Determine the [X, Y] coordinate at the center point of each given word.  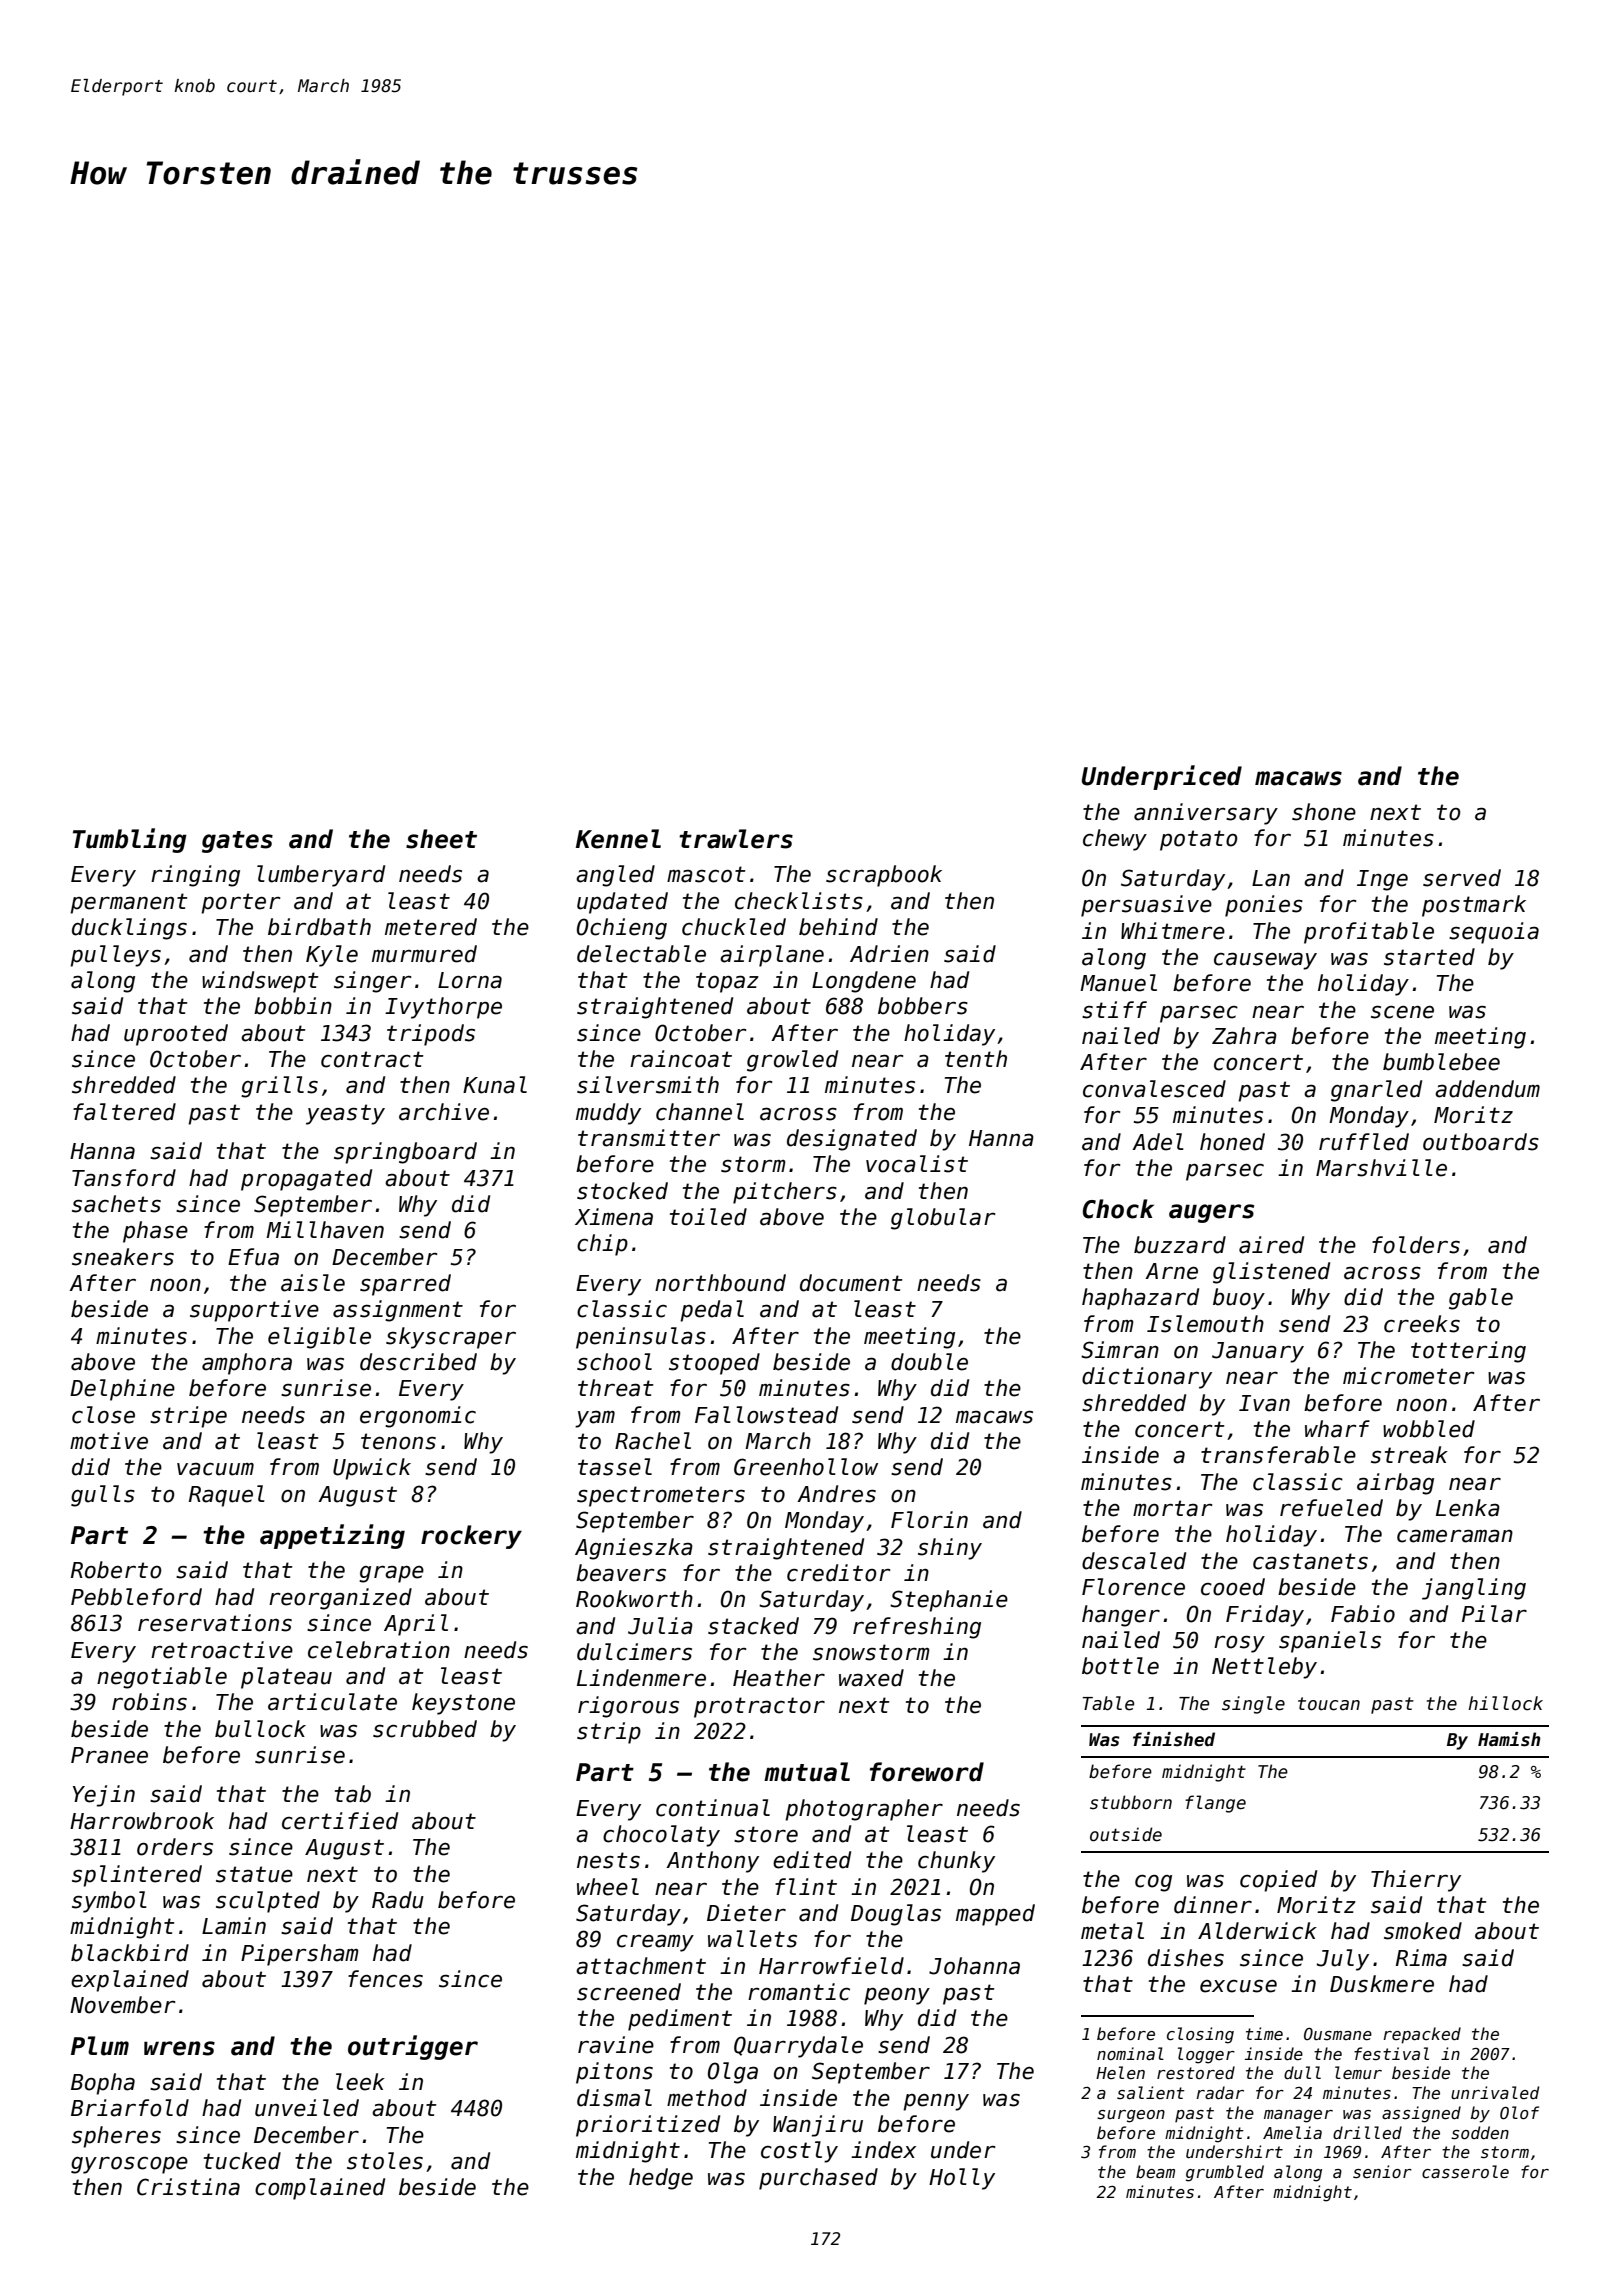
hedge [661, 2179]
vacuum [215, 1469]
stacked [753, 1626]
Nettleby [1264, 1668]
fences [385, 1979]
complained [320, 2189]
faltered [124, 1112]
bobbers [923, 1006]
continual [713, 1808]
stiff [1114, 1010]
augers [1211, 1213]
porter [240, 903]
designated [852, 1140]
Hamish [1509, 1739]
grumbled [1225, 2173]
